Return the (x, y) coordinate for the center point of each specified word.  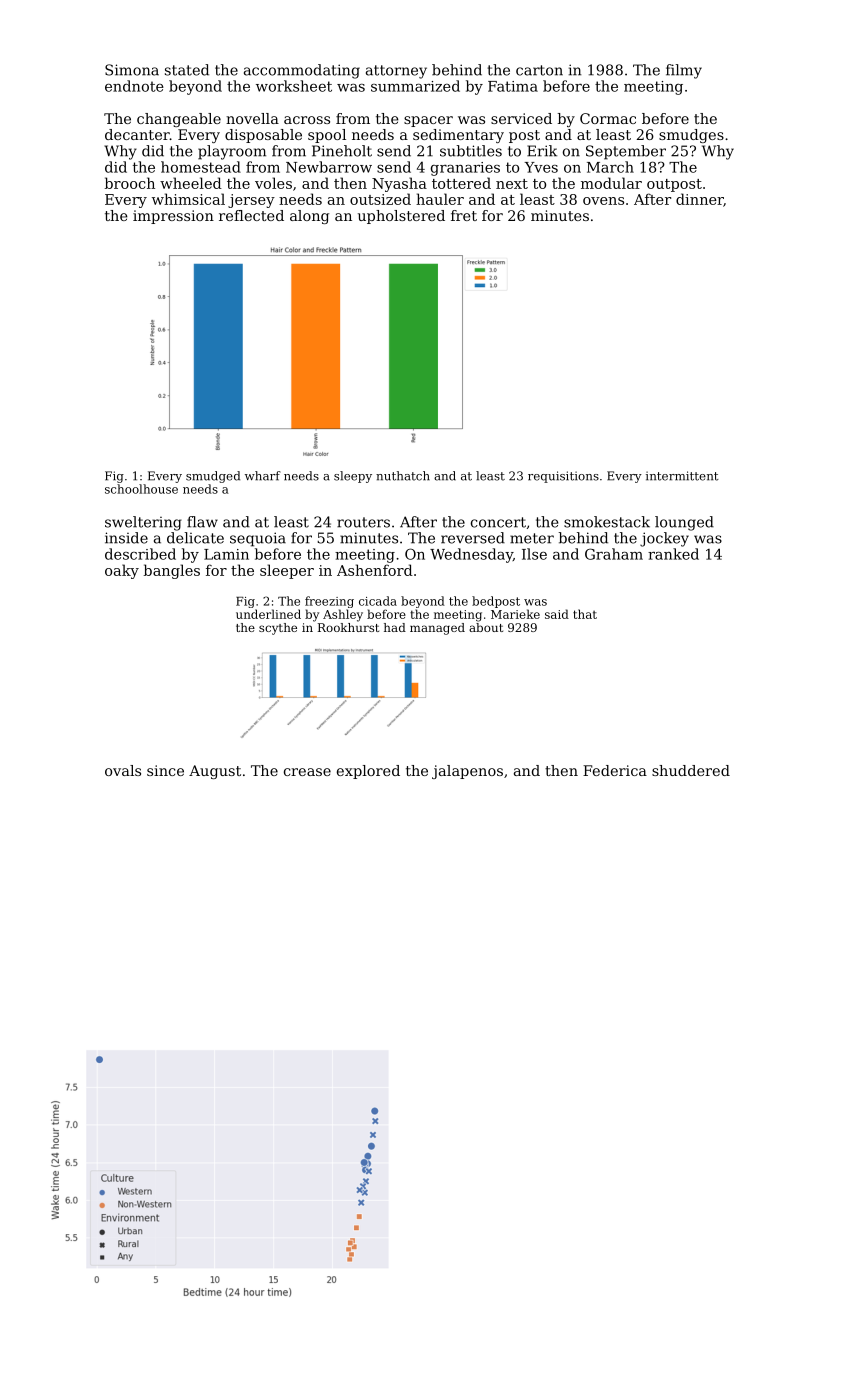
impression (173, 217)
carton (539, 70)
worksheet (294, 86)
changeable (179, 120)
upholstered (401, 217)
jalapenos (467, 772)
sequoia (258, 539)
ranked (673, 554)
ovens (603, 201)
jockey (664, 539)
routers (363, 522)
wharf (263, 476)
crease (307, 772)
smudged (213, 477)
